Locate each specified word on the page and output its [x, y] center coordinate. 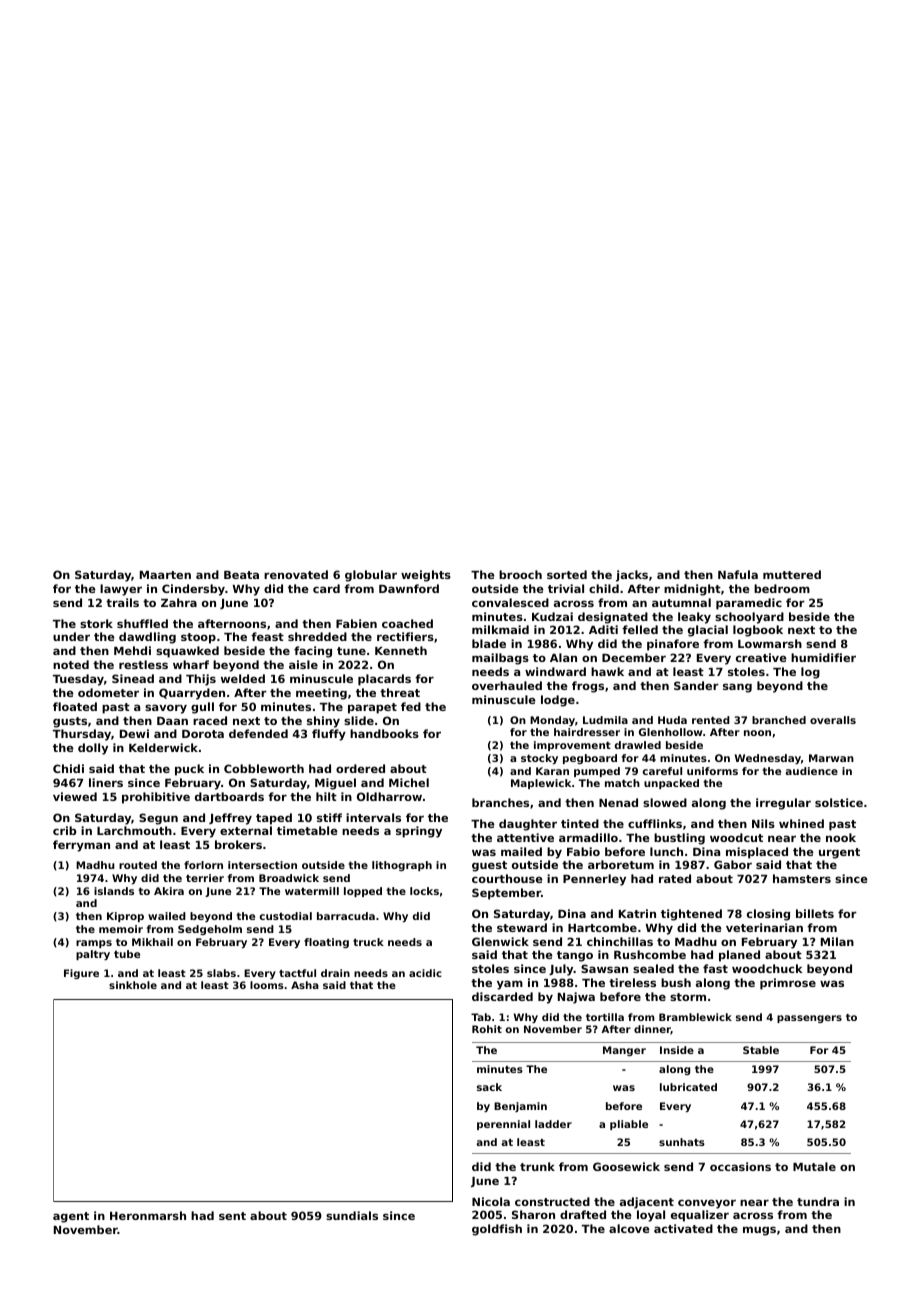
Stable [761, 1050]
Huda [672, 720]
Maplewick [541, 784]
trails [122, 602]
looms [267, 985]
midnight [692, 590]
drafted [583, 1214]
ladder [553, 1124]
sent [232, 1216]
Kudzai [552, 616]
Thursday [82, 735]
